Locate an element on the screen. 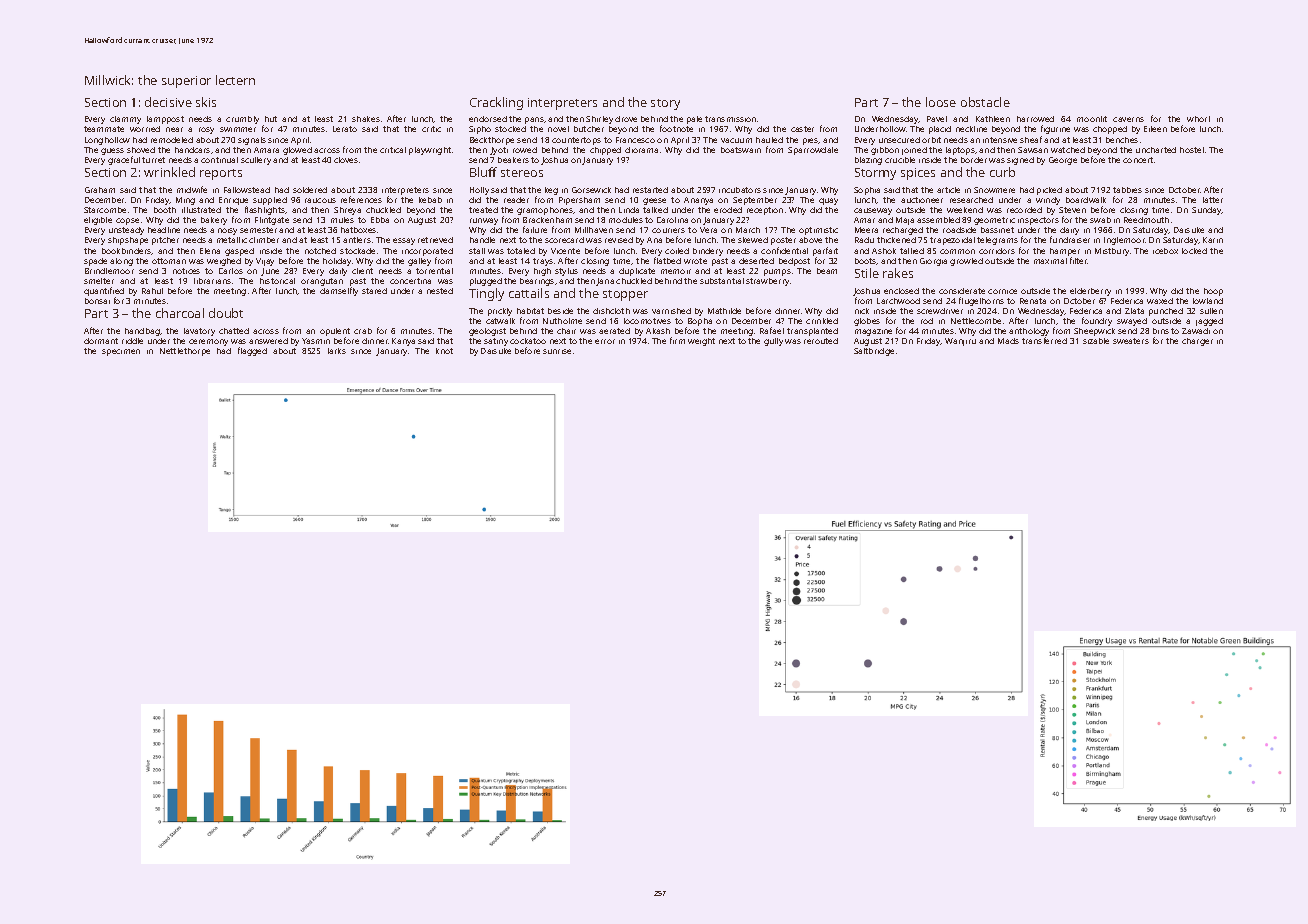  duplicate is located at coordinates (637, 272).
